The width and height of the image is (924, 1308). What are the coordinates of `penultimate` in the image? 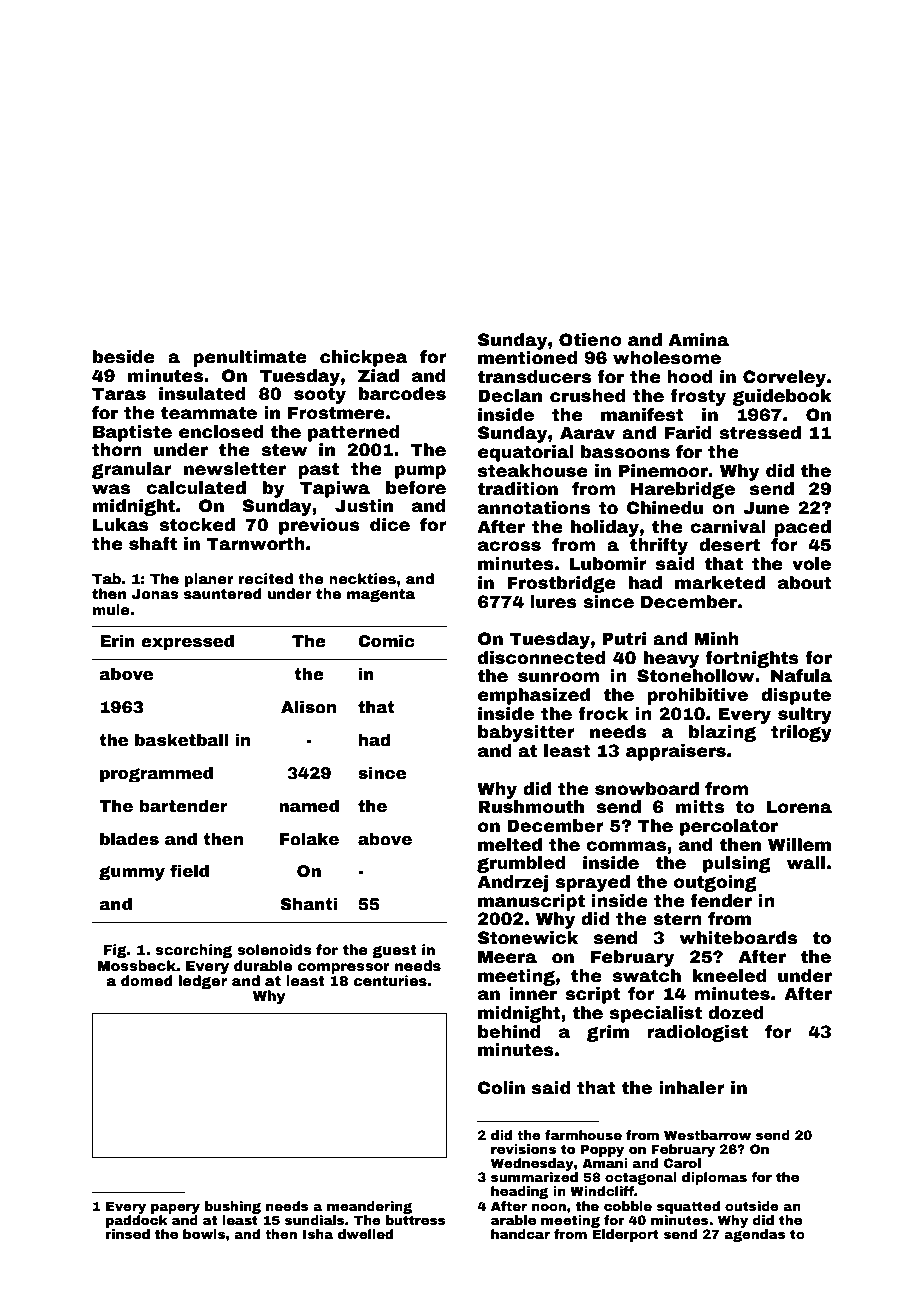 It's located at (250, 358).
